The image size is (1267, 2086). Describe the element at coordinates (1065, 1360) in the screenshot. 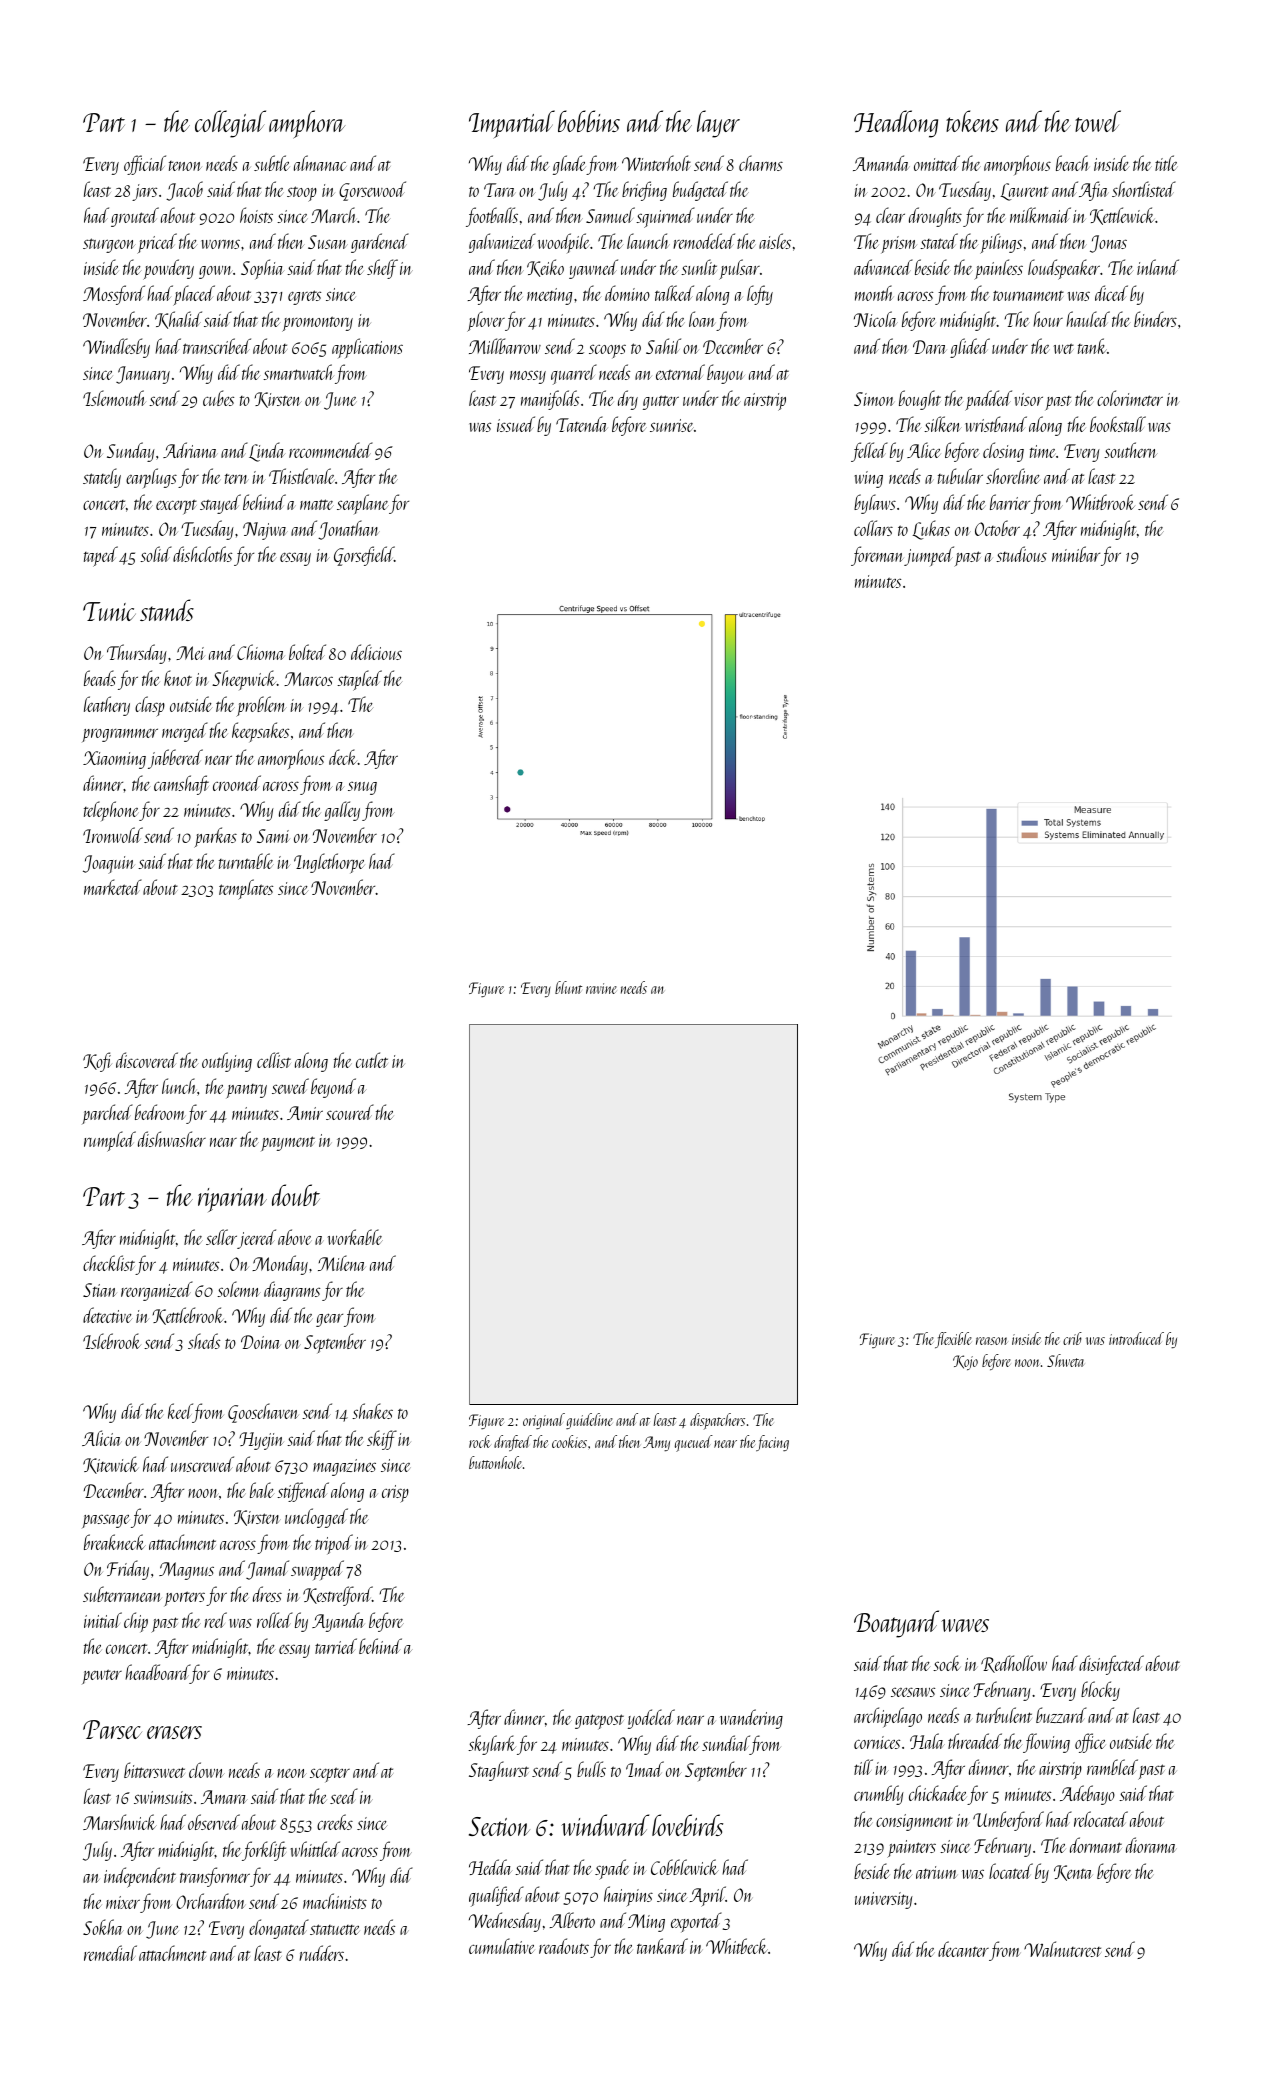

I see `Shweta` at that location.
